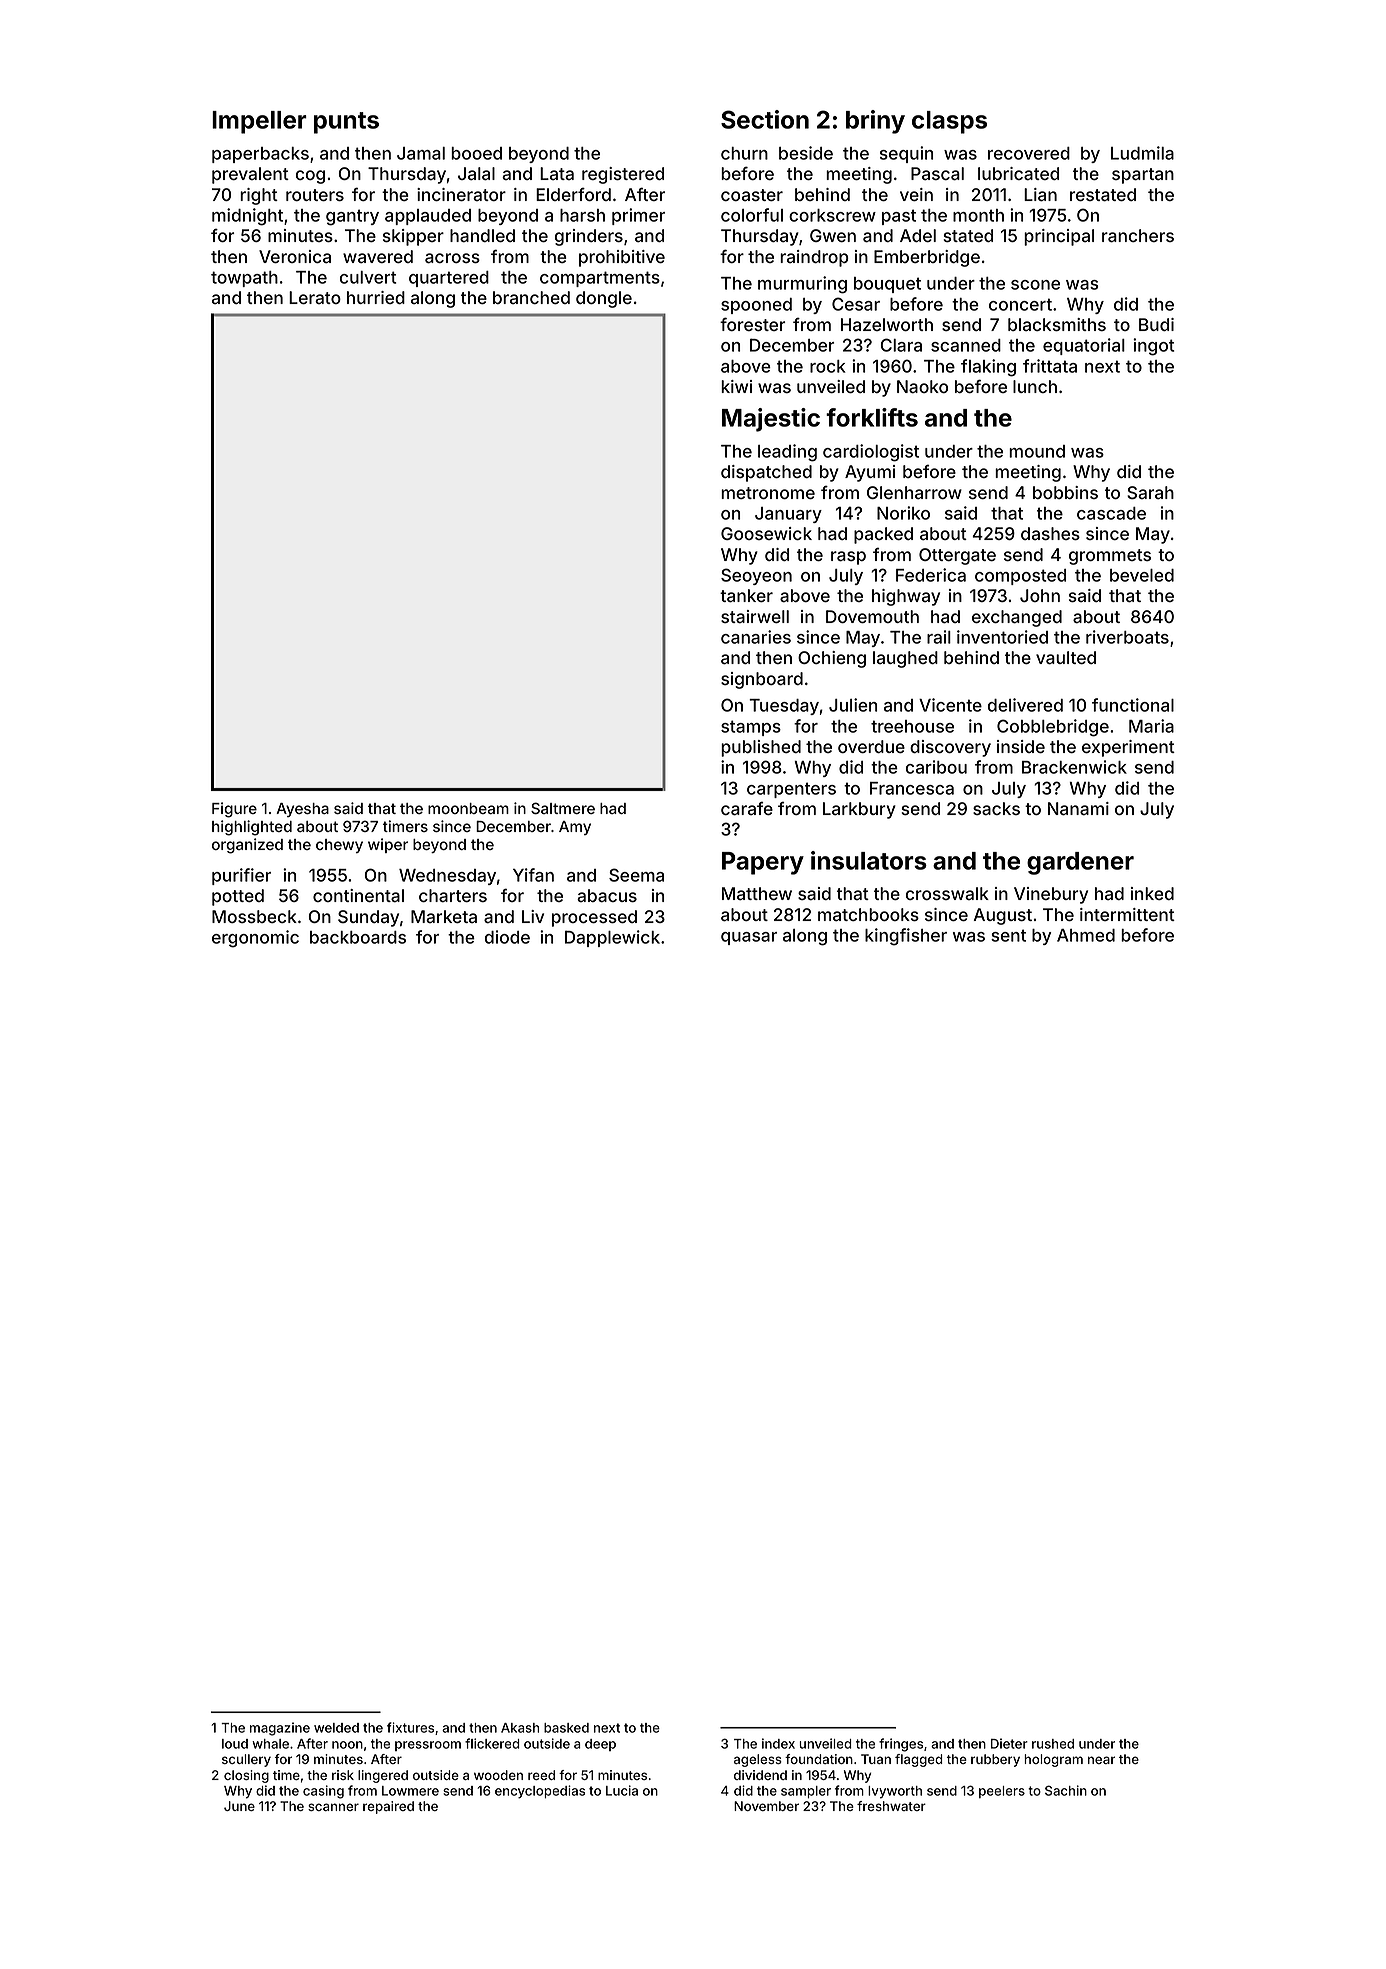 Image resolution: width=1386 pixels, height=1969 pixels. I want to click on spartan, so click(1143, 176).
